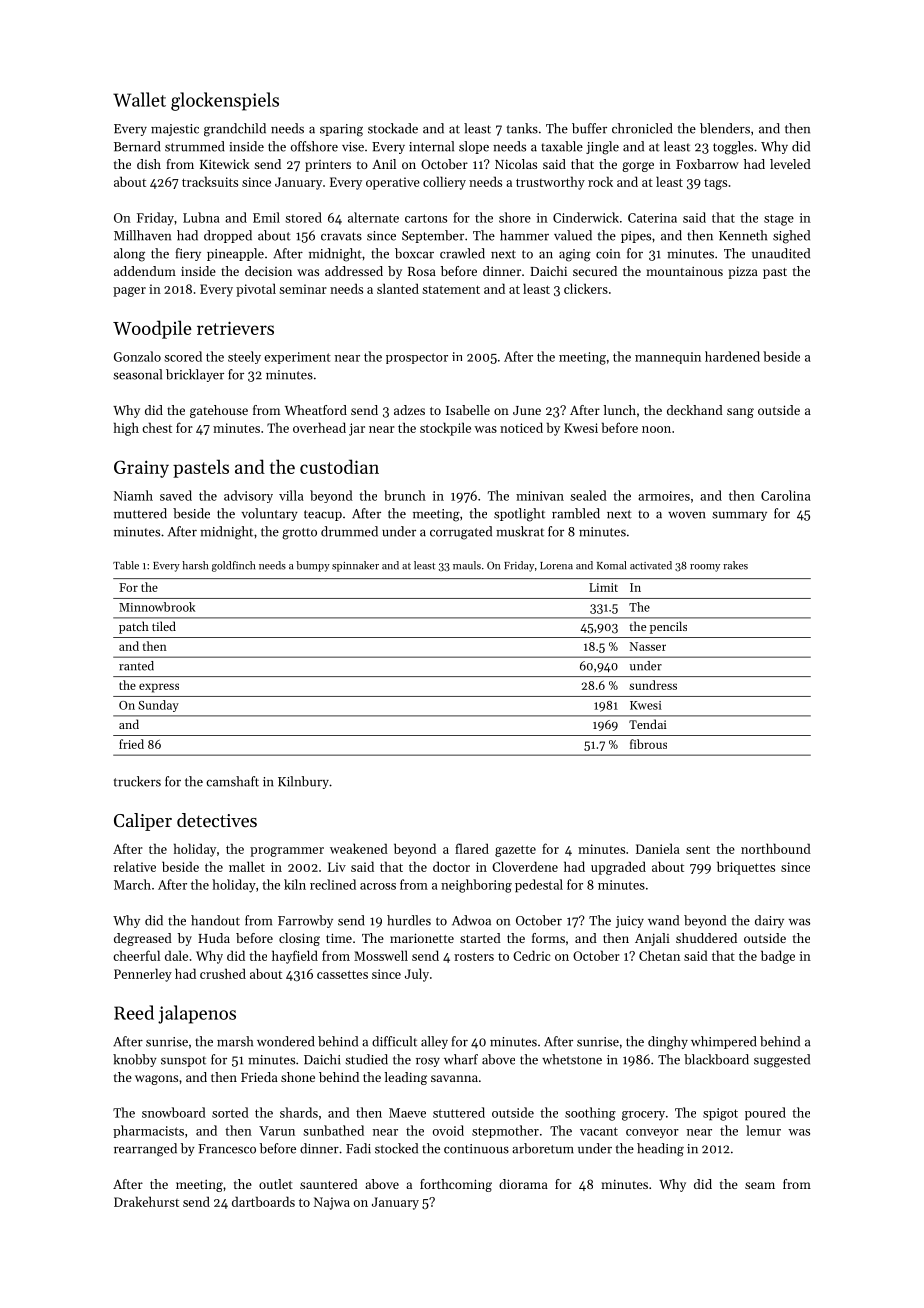  What do you see at coordinates (146, 1201) in the page?
I see `Drakehurst` at bounding box center [146, 1201].
